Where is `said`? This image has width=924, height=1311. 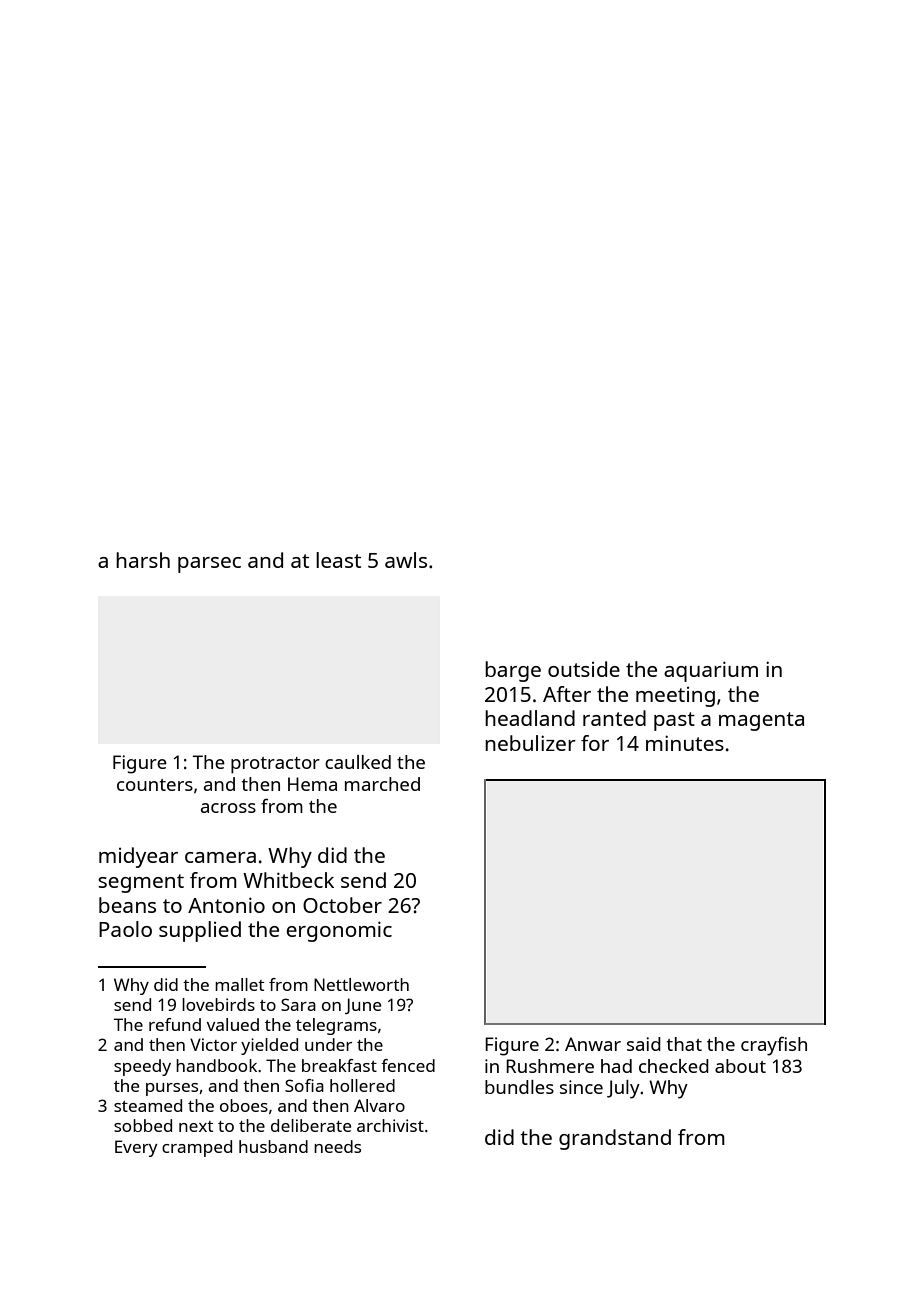 said is located at coordinates (644, 1044).
